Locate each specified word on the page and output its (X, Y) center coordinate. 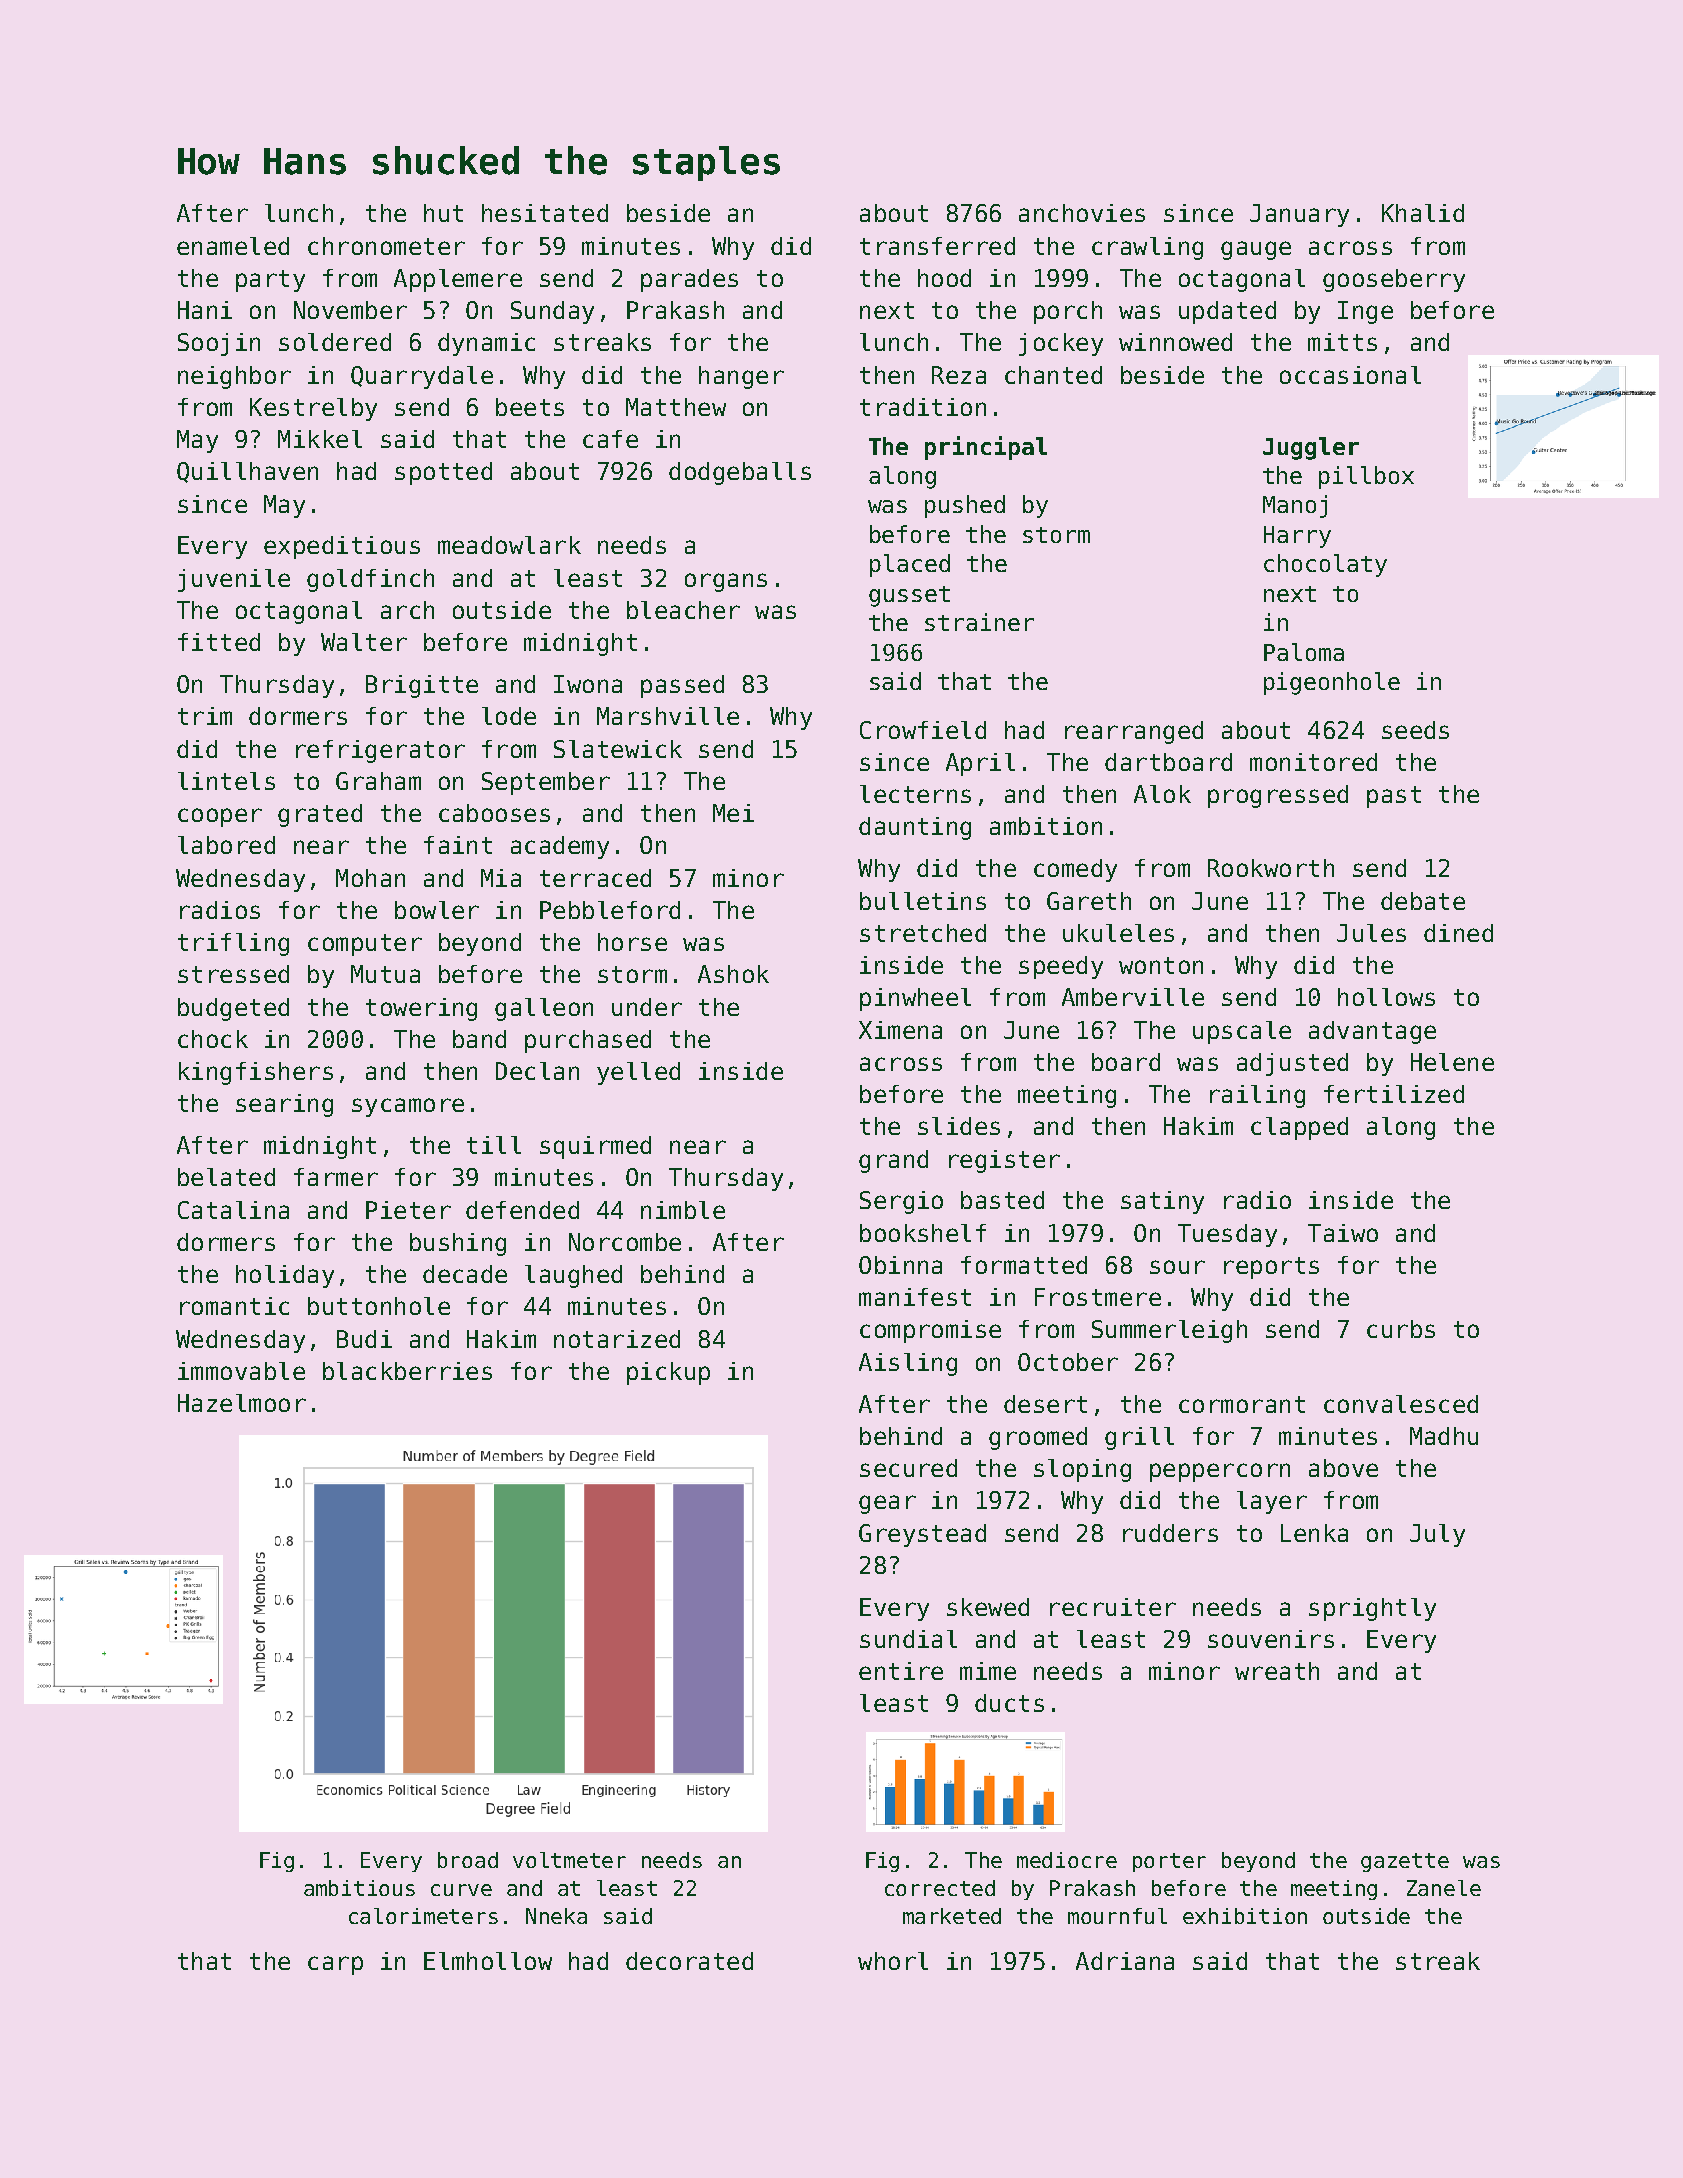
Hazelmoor (242, 1403)
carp (335, 1965)
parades (689, 280)
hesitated (545, 213)
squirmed (595, 1147)
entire (901, 1671)
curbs (1401, 1329)
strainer (979, 622)
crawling (1147, 248)
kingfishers (256, 1073)
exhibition (1245, 1916)
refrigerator (380, 751)
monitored (1313, 762)
